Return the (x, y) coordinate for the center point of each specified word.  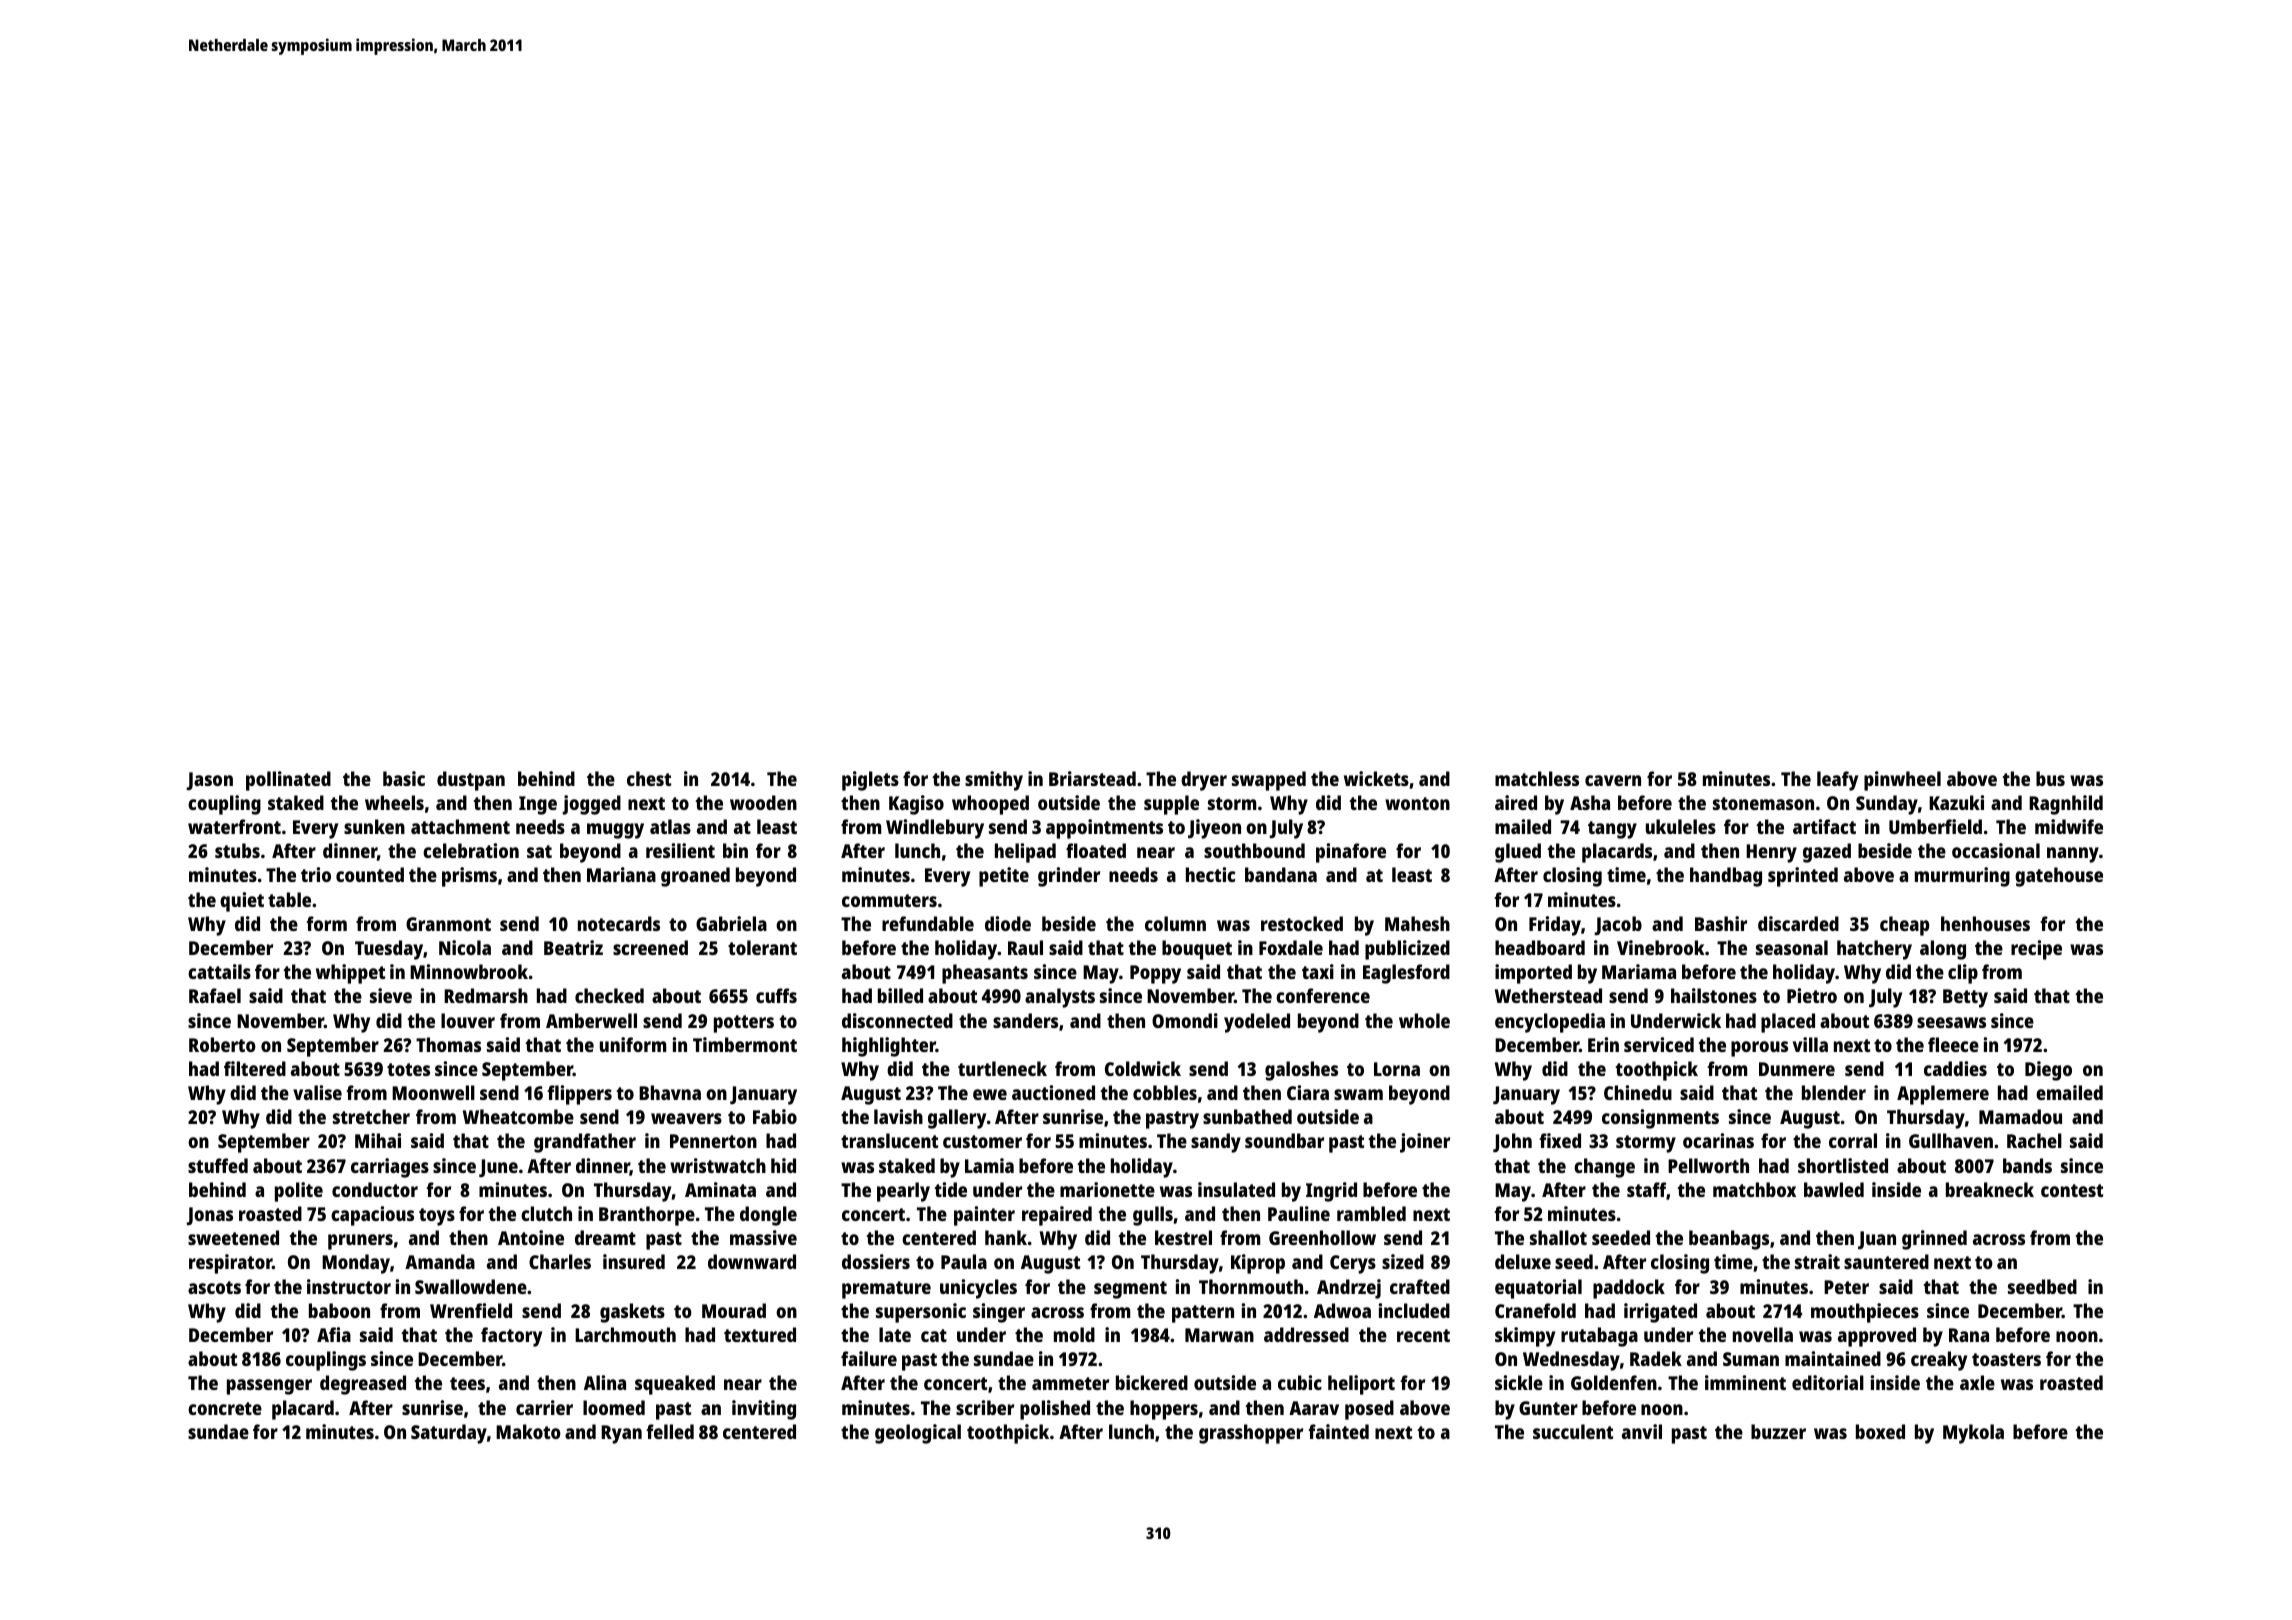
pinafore (1351, 853)
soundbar (1284, 1140)
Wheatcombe (518, 1116)
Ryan (621, 1434)
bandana (1281, 874)
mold (1074, 1334)
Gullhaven (1951, 1140)
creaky (1939, 1361)
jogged (591, 805)
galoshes (1301, 1071)
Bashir (1721, 923)
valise (317, 1092)
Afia (334, 1334)
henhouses (1985, 923)
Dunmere (1797, 1069)
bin (735, 850)
